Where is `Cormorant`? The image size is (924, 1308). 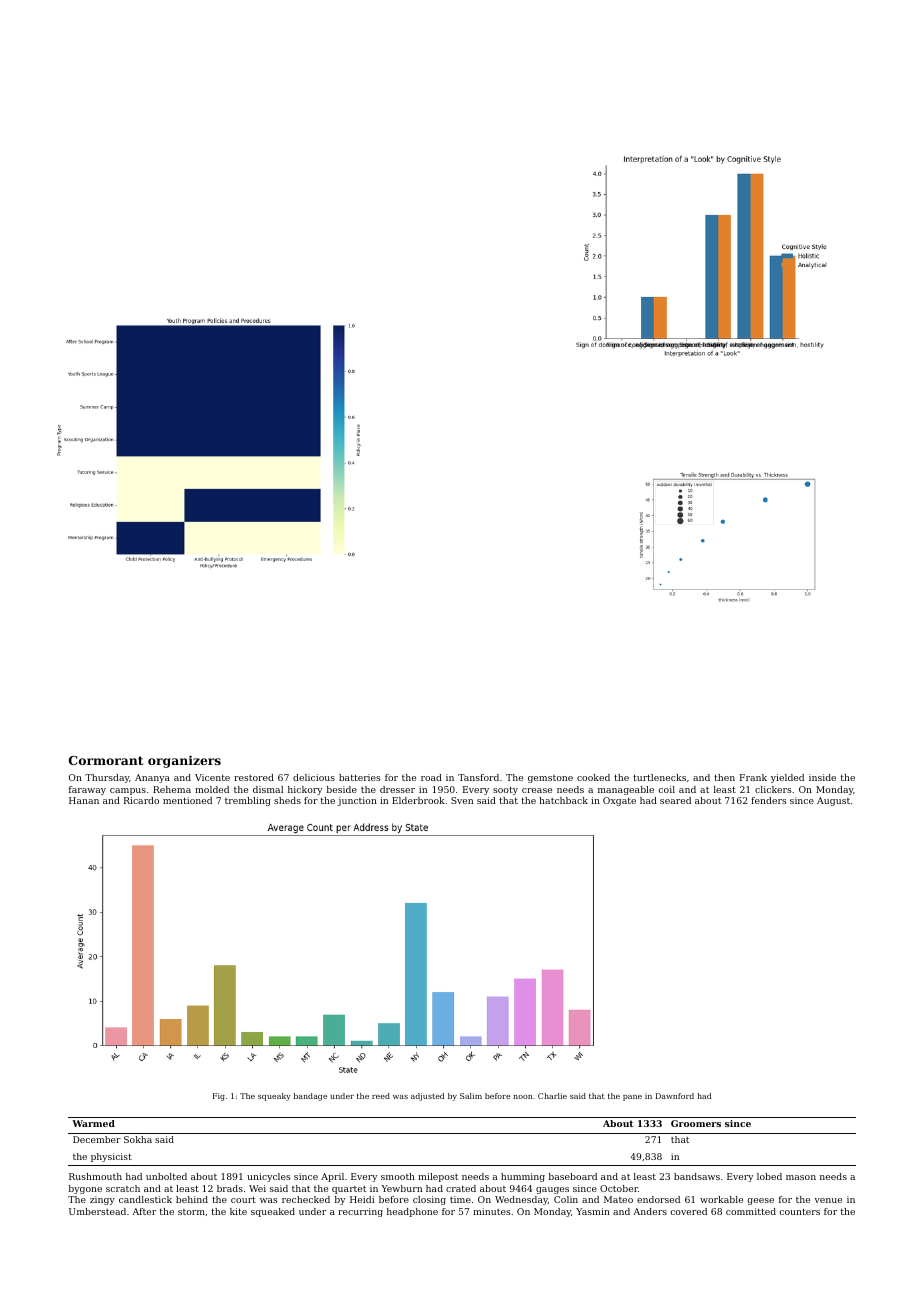
Cormorant is located at coordinates (106, 760).
